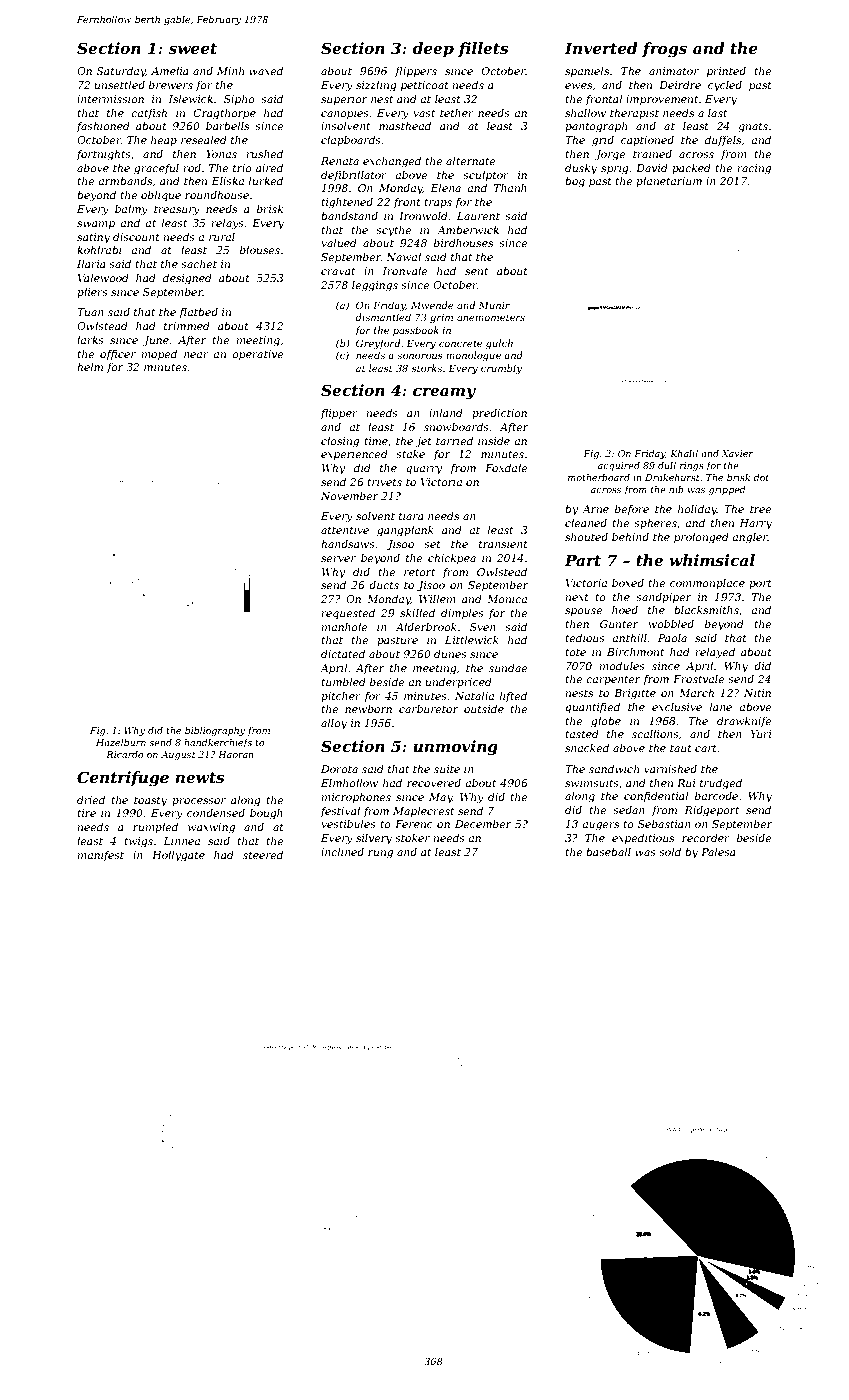  Describe the element at coordinates (433, 49) in the document. I see `deep` at that location.
